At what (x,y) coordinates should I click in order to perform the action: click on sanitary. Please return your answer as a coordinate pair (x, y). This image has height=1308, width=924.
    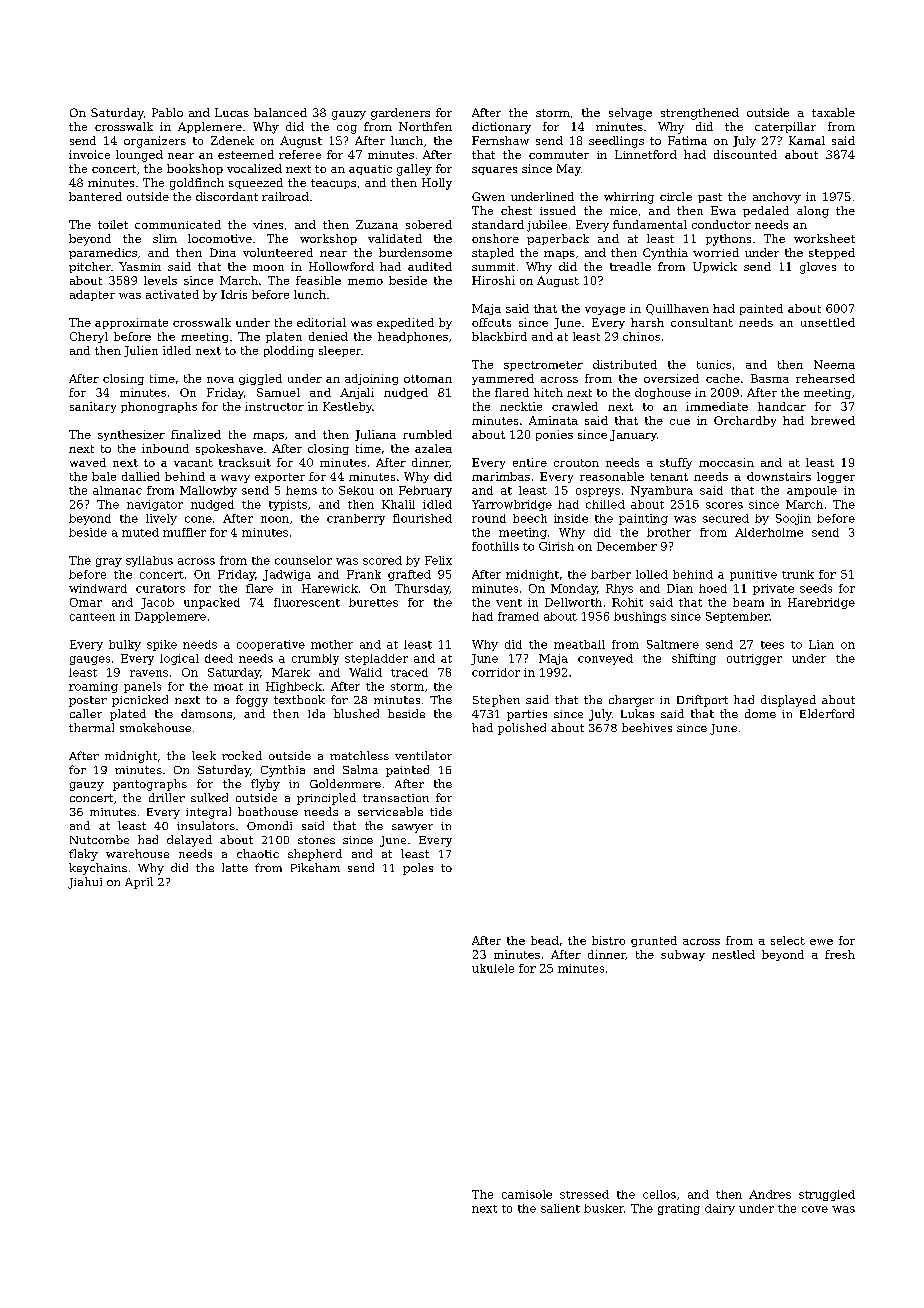
    Looking at the image, I should click on (93, 407).
